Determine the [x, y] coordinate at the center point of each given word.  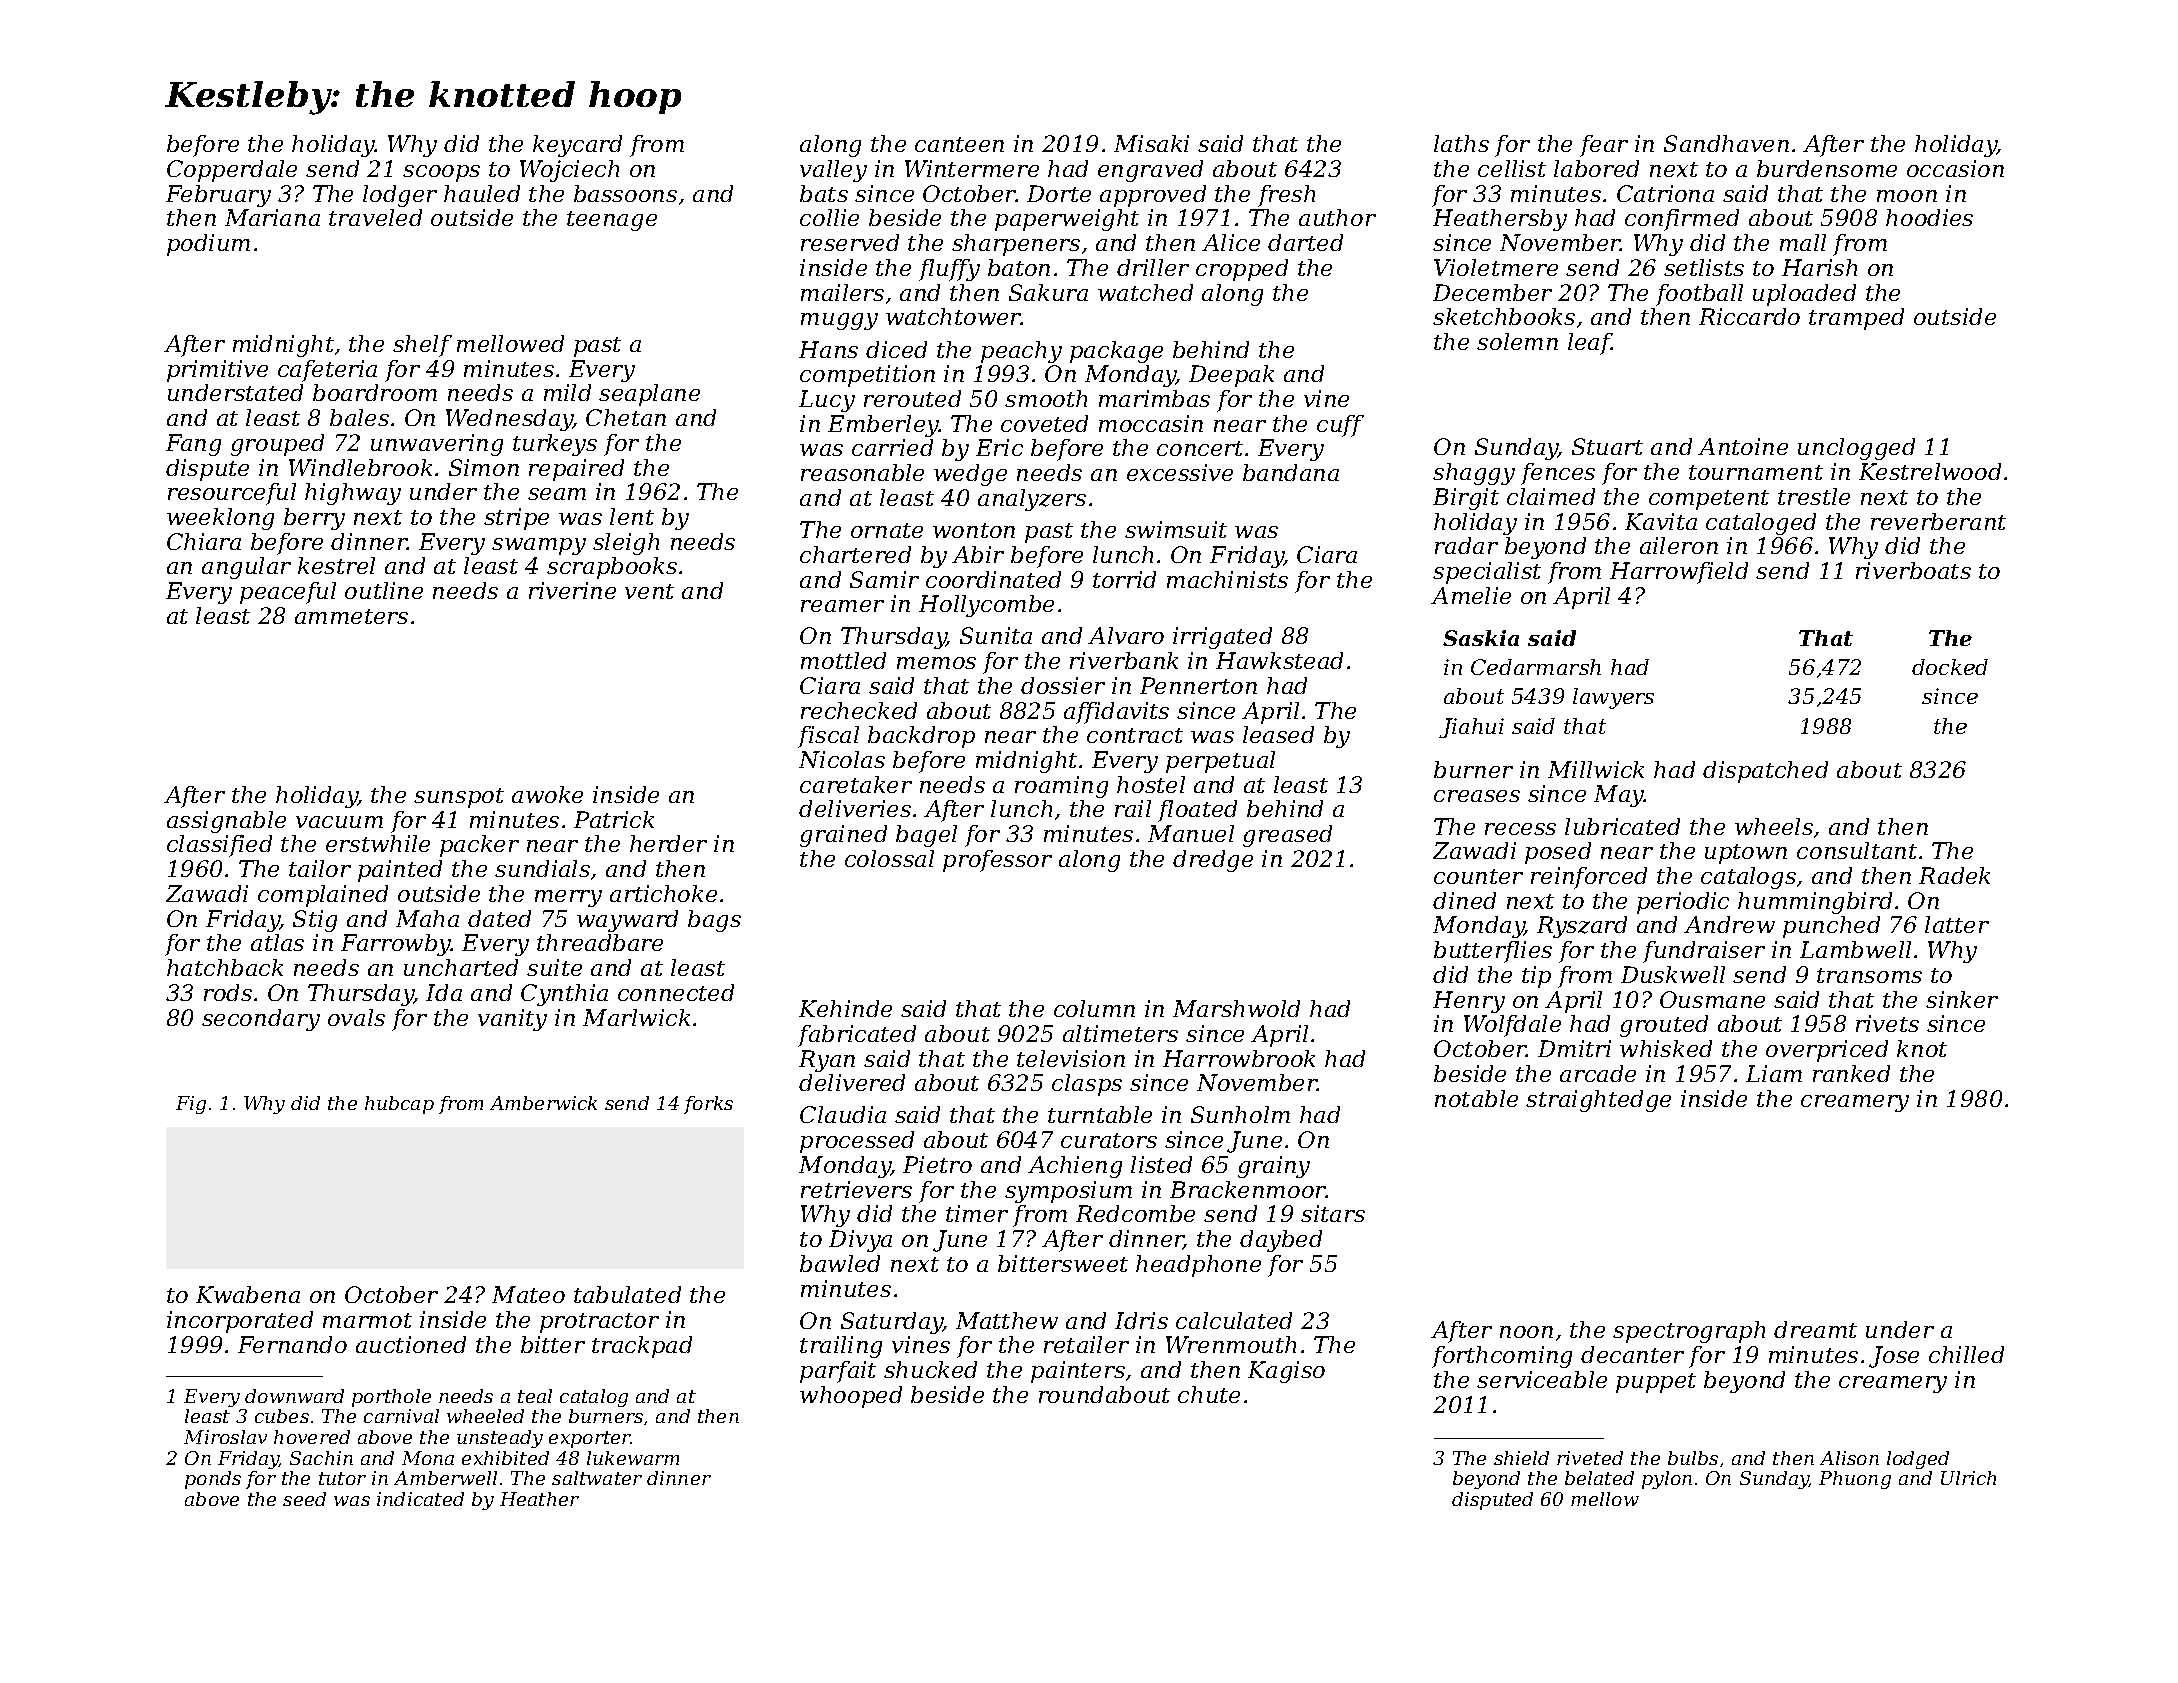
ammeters [351, 616]
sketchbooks [1504, 316]
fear [1604, 146]
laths [1461, 143]
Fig [191, 1105]
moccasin [1151, 423]
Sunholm [1240, 1114]
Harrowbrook [1239, 1058]
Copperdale [232, 171]
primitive [217, 371]
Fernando [292, 1344]
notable [1476, 1098]
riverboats [1913, 570]
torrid [1124, 579]
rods [228, 992]
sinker [1962, 999]
